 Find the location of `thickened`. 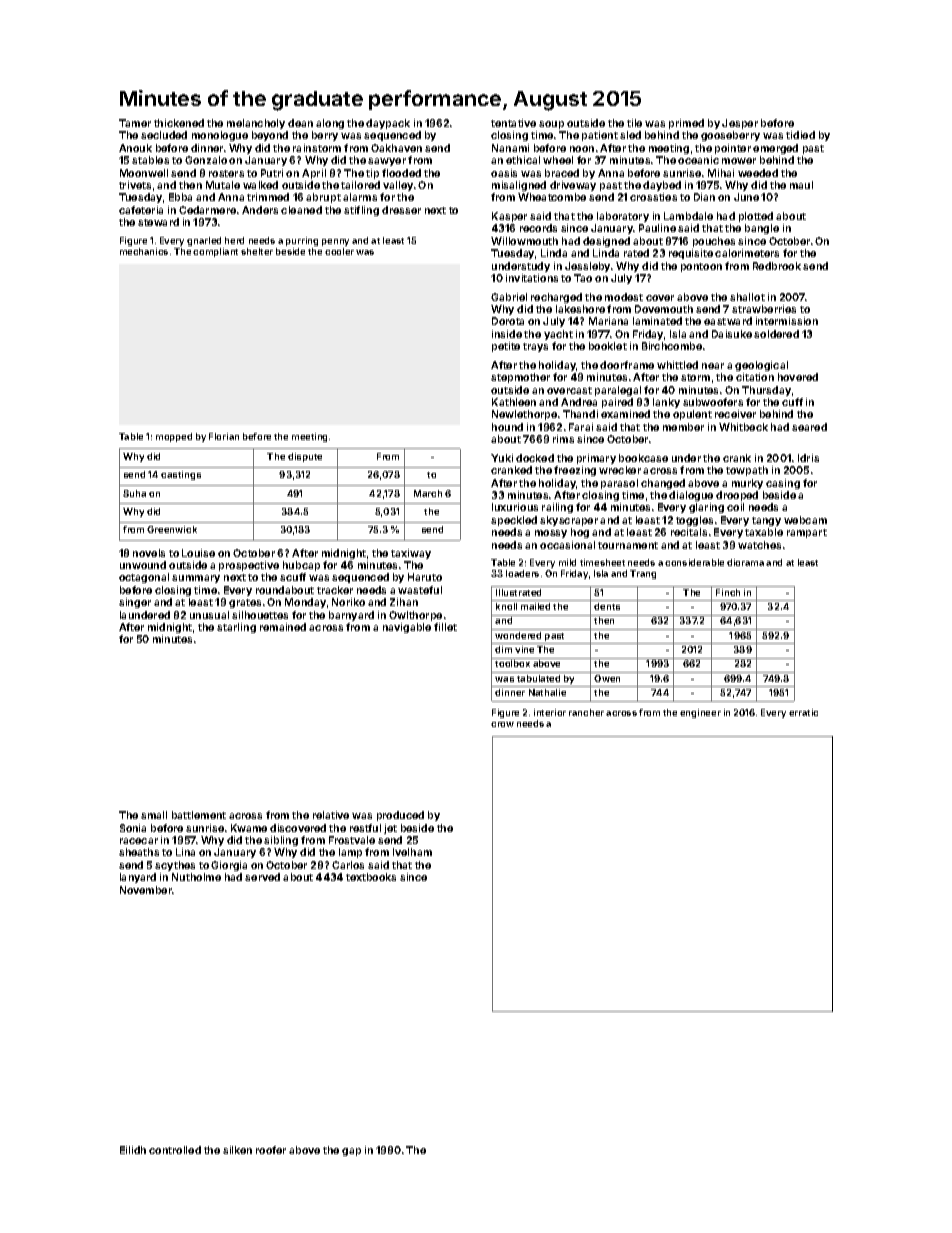

thickened is located at coordinates (179, 123).
